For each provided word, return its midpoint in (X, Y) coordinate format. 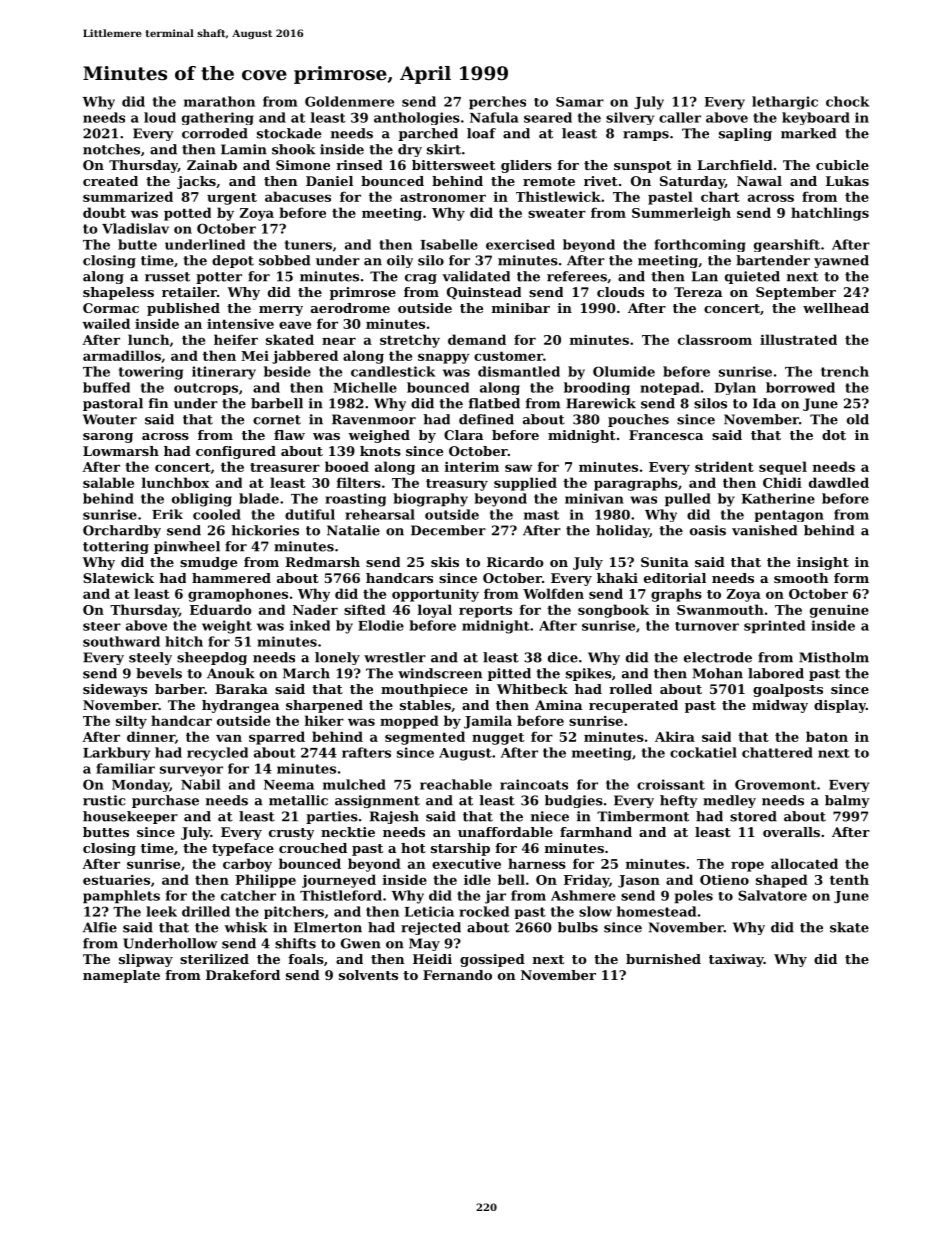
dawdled (839, 482)
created (110, 181)
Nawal (759, 181)
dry (410, 150)
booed (347, 466)
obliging (202, 500)
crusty (291, 834)
